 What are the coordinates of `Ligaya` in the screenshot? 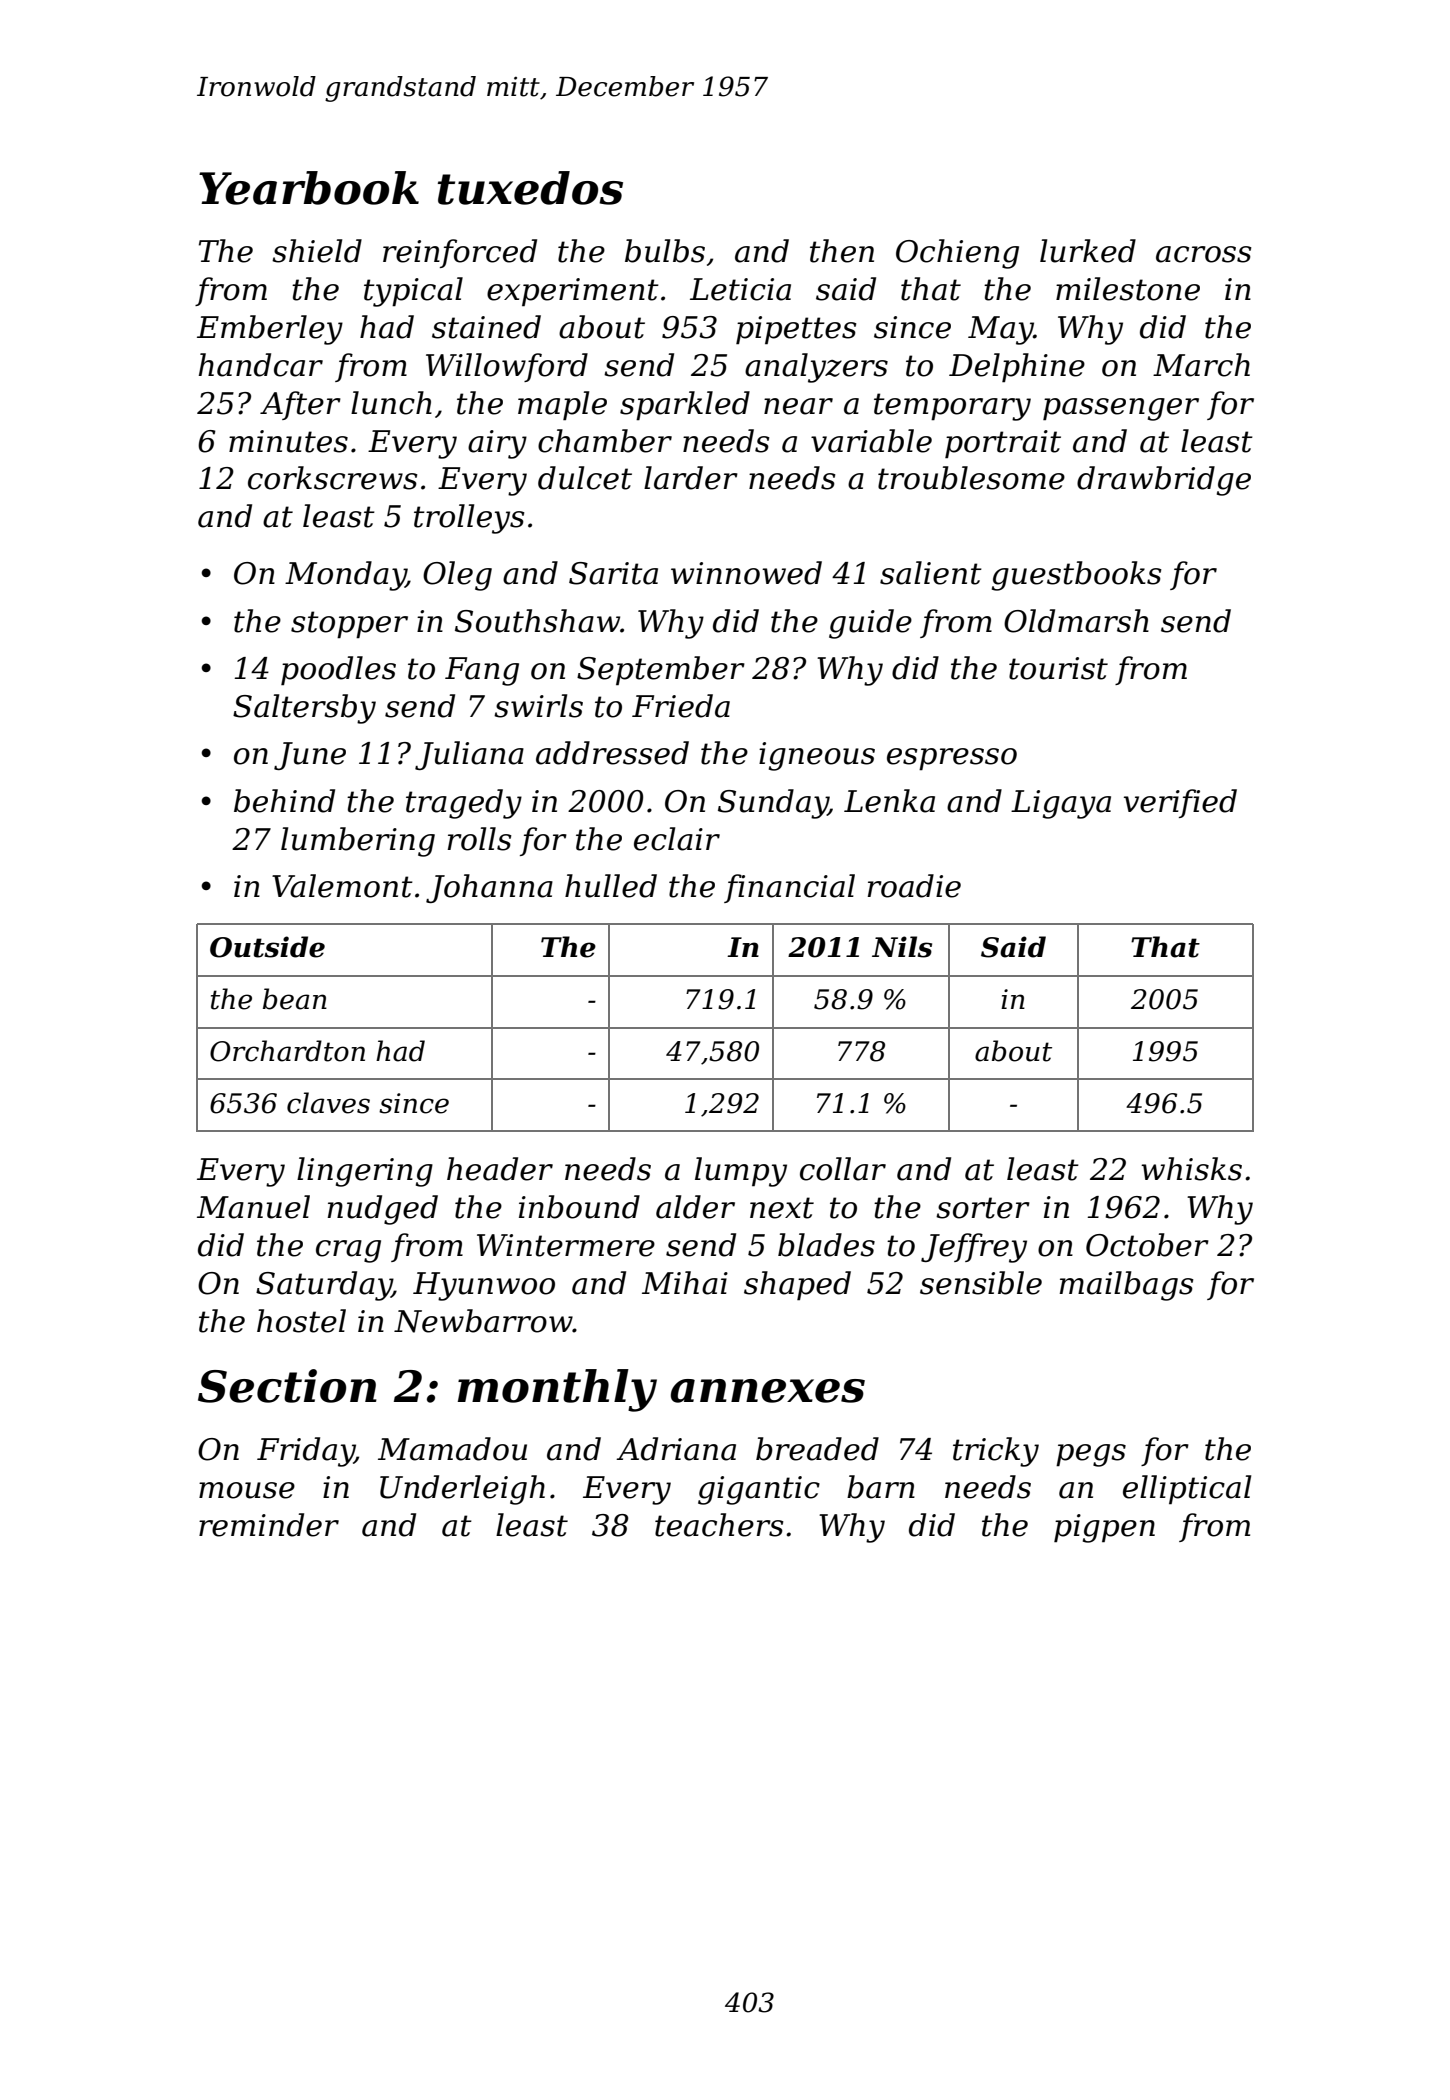 It's located at (1061, 804).
